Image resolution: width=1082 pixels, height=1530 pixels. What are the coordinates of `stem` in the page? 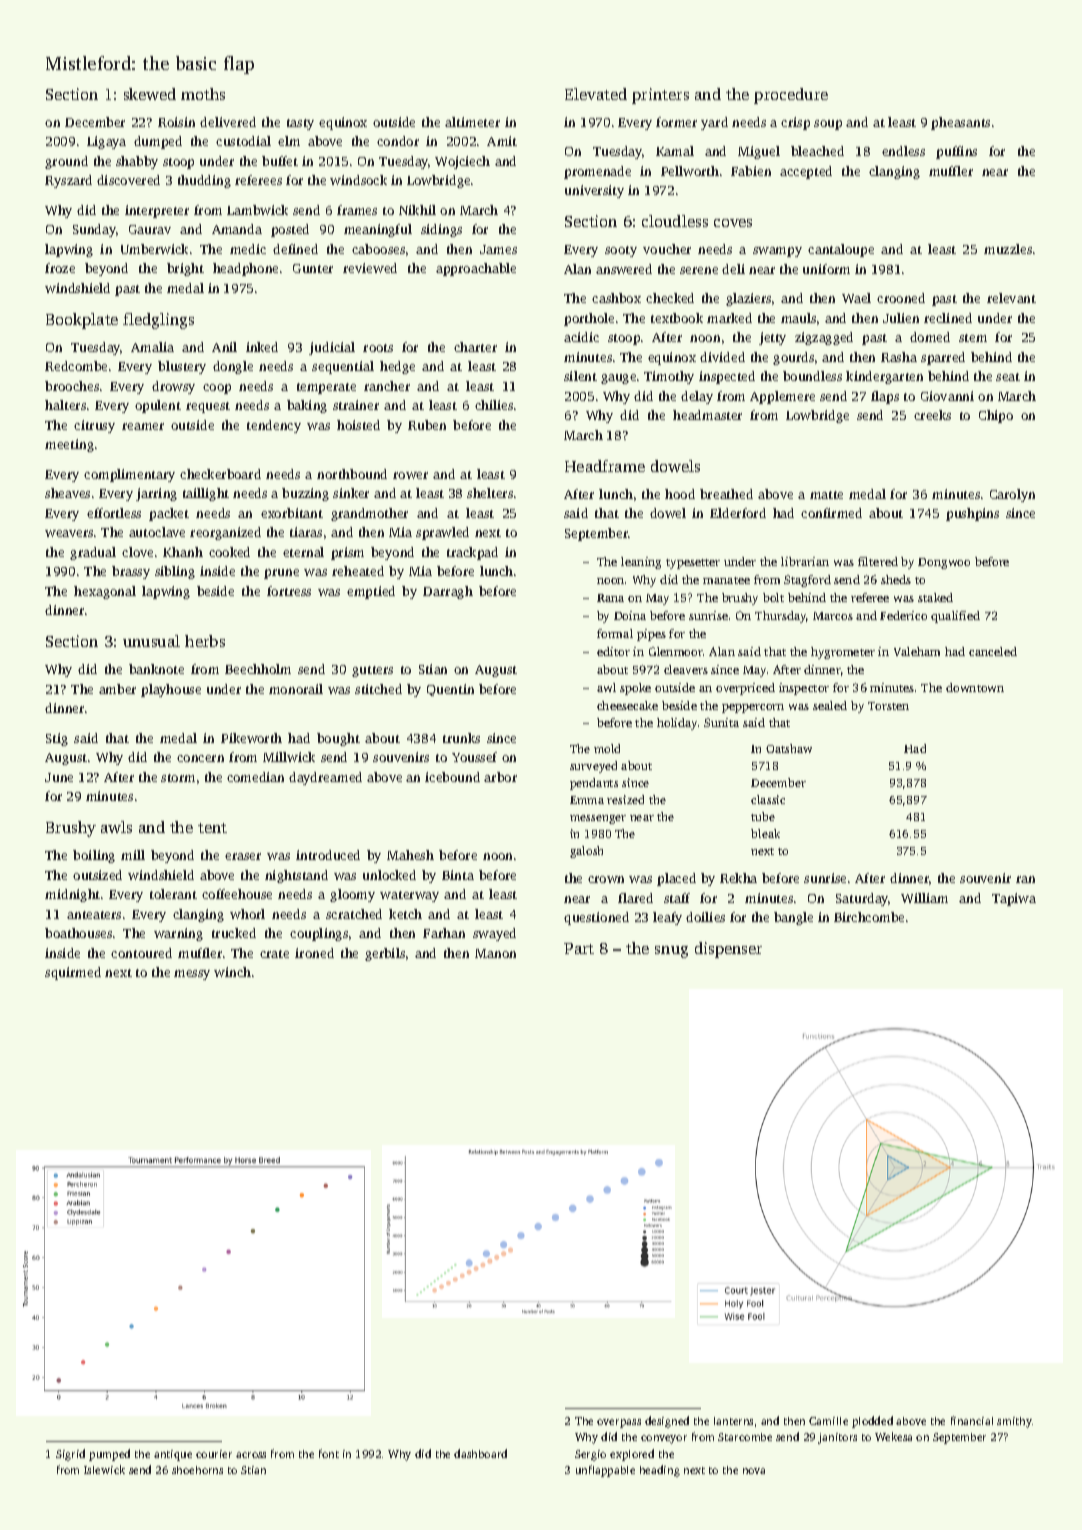 It's located at (973, 338).
